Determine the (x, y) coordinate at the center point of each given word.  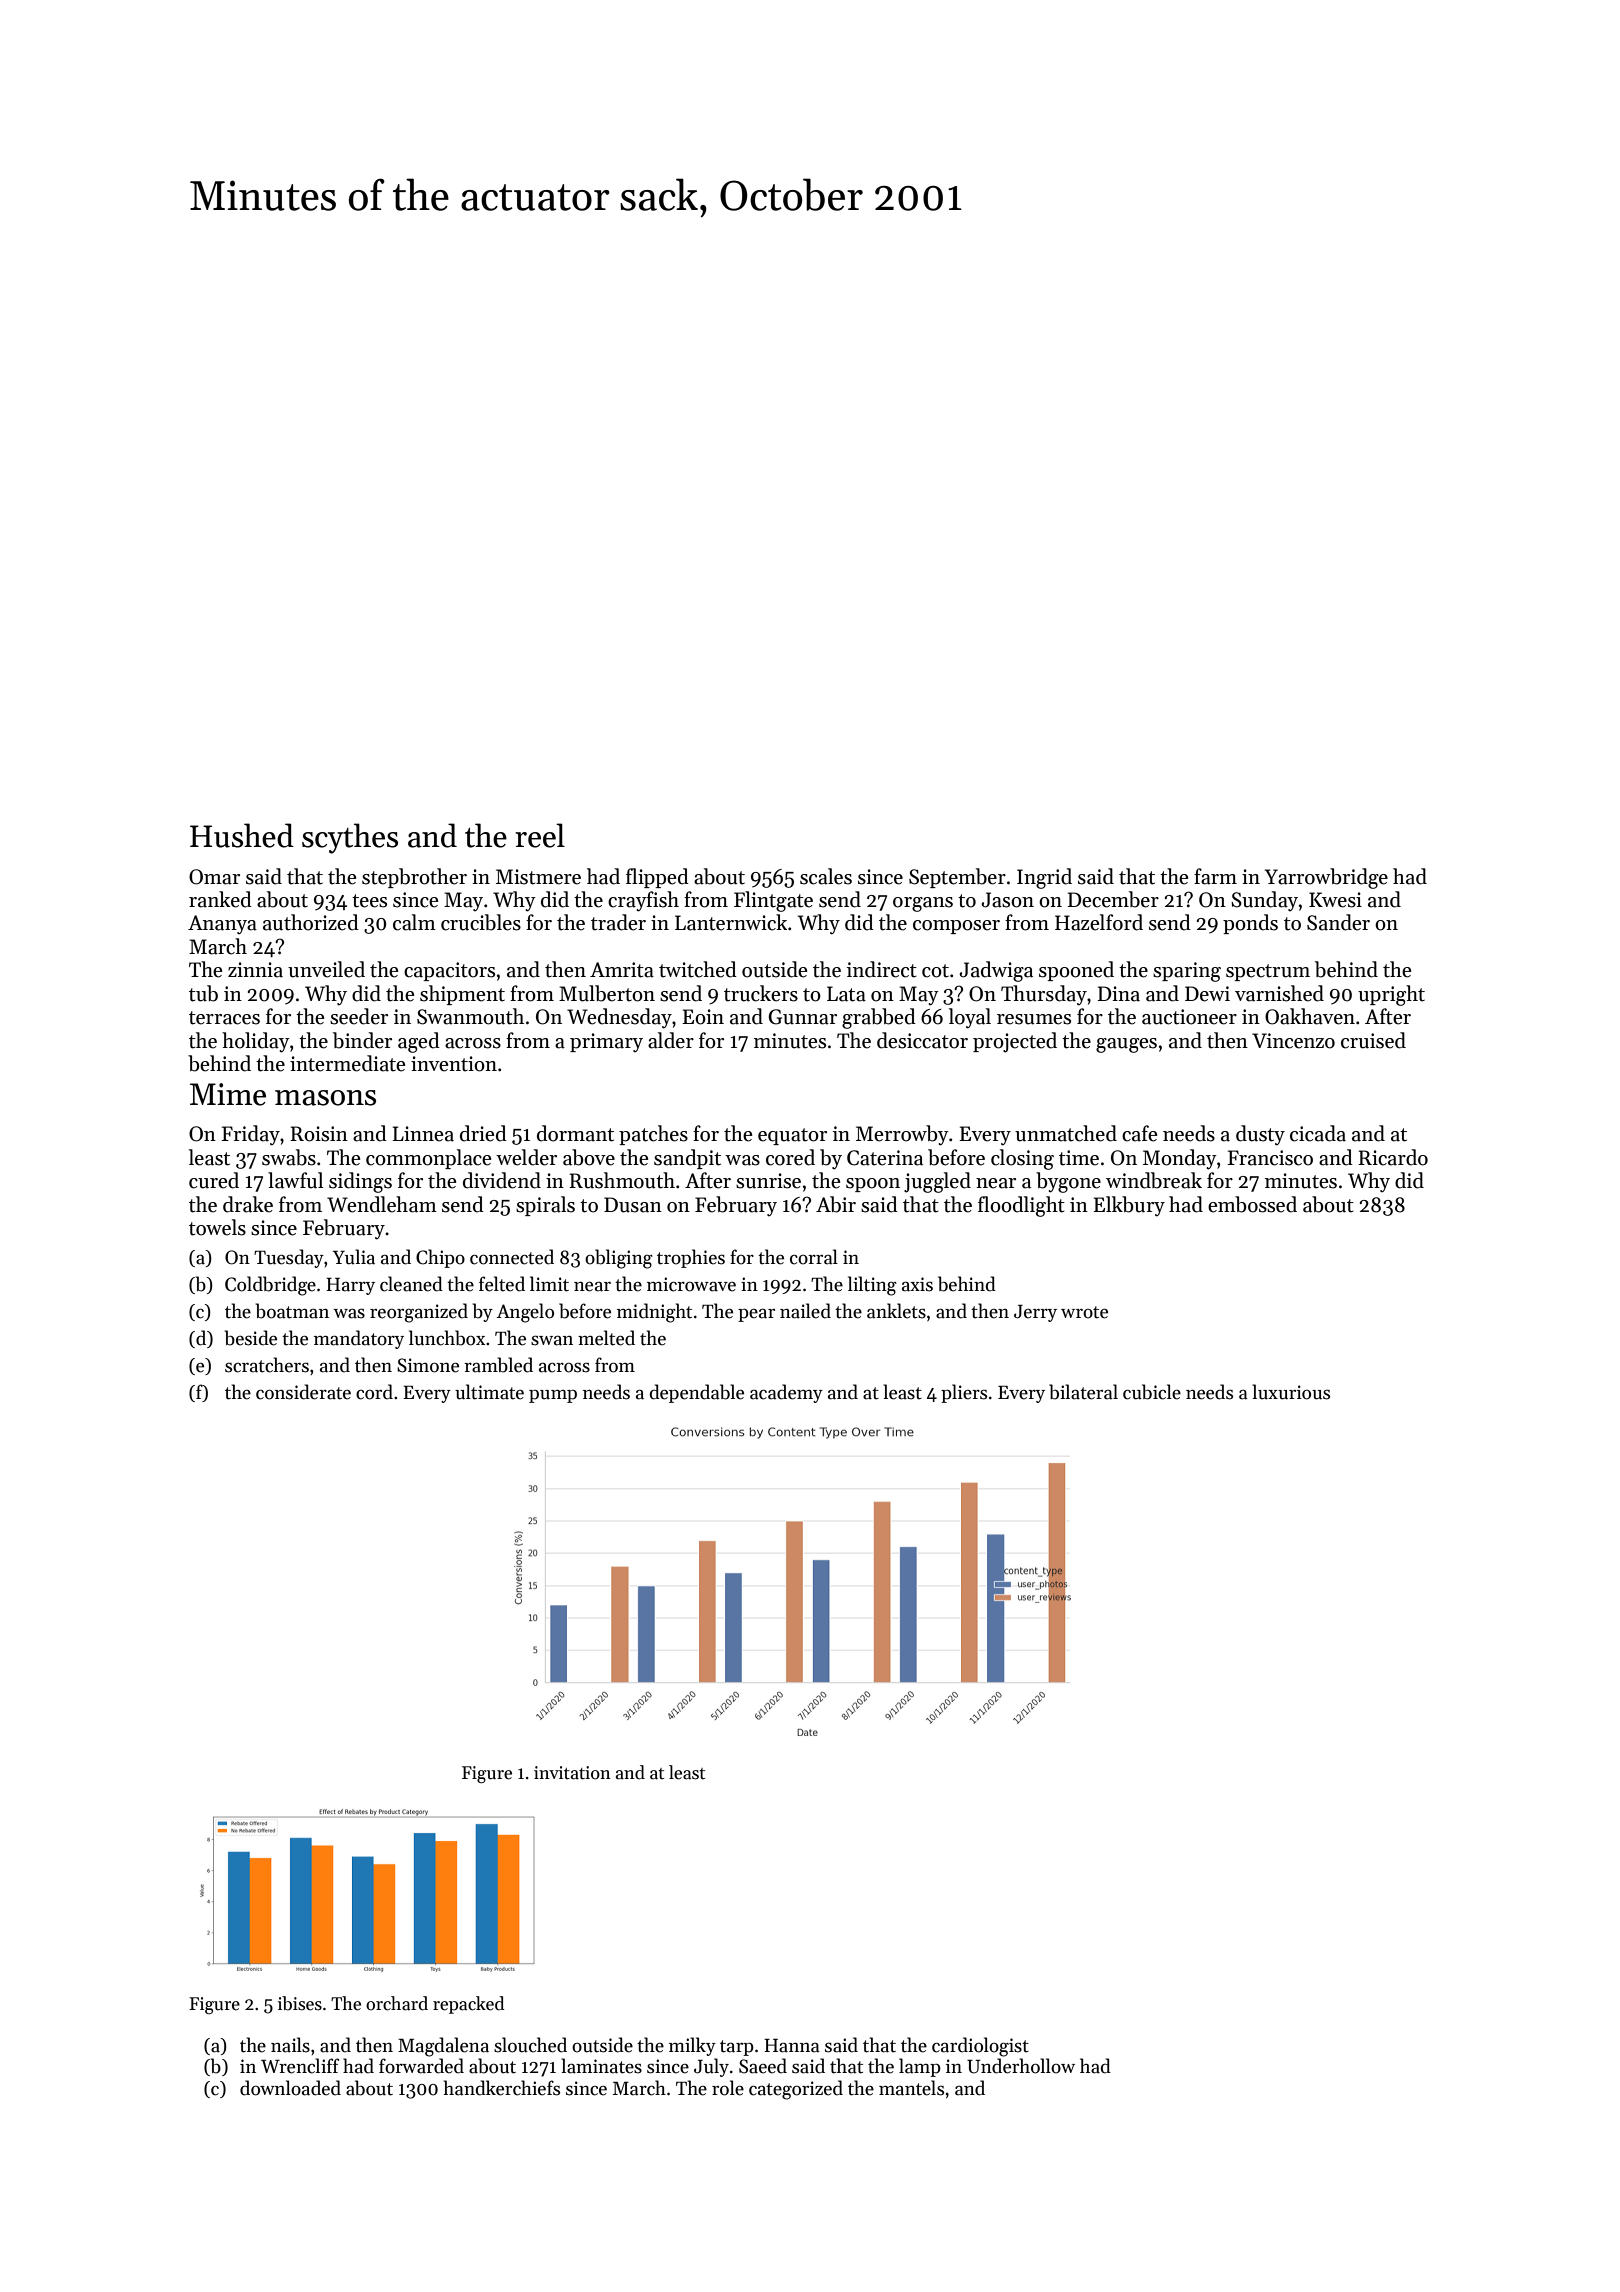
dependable (697, 1393)
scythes (350, 838)
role (728, 2088)
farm (1215, 876)
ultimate (489, 1392)
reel (540, 835)
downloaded (290, 2088)
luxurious (1291, 1392)
